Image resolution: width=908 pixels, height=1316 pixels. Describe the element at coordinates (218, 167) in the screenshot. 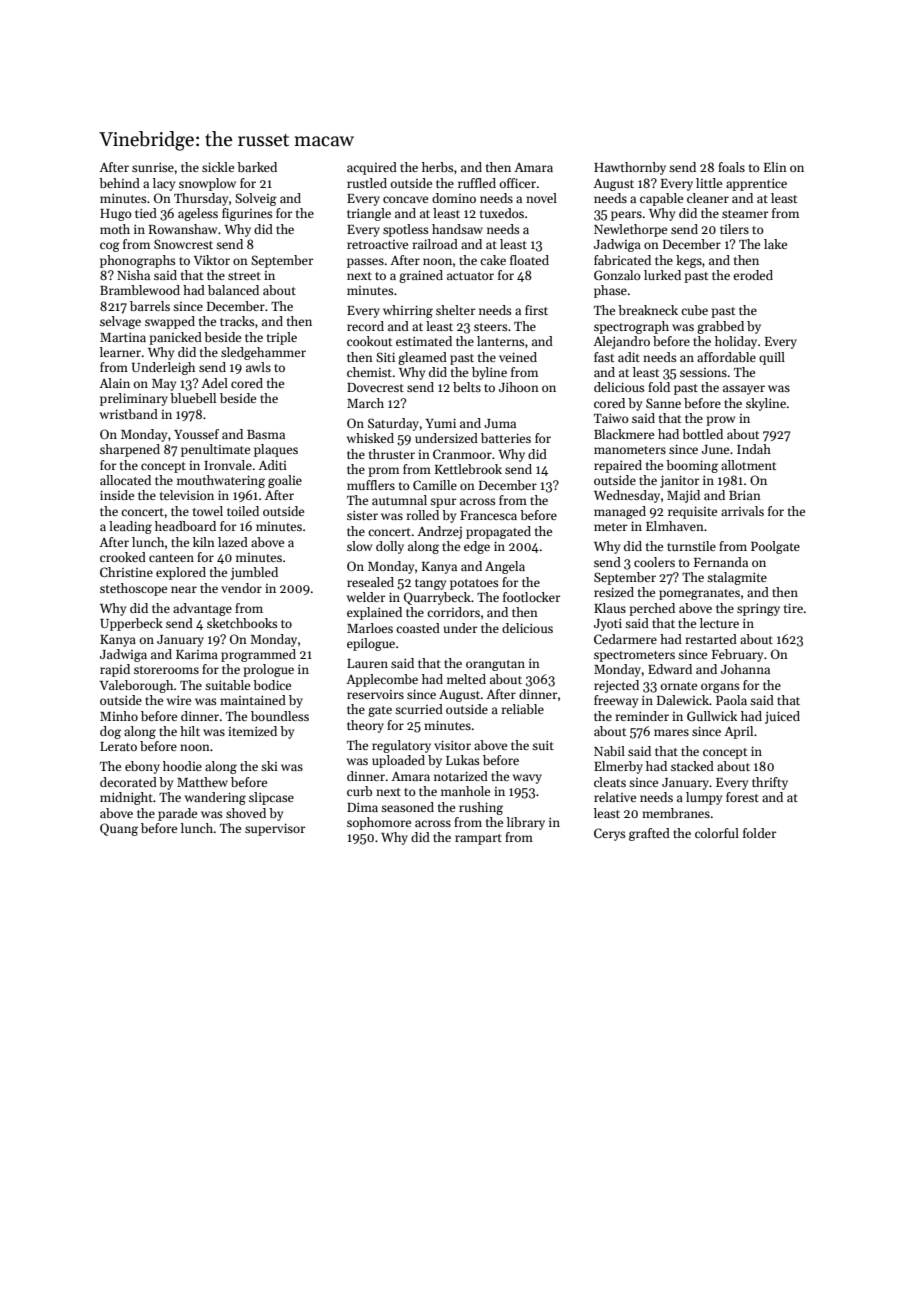

I see `sickle` at that location.
